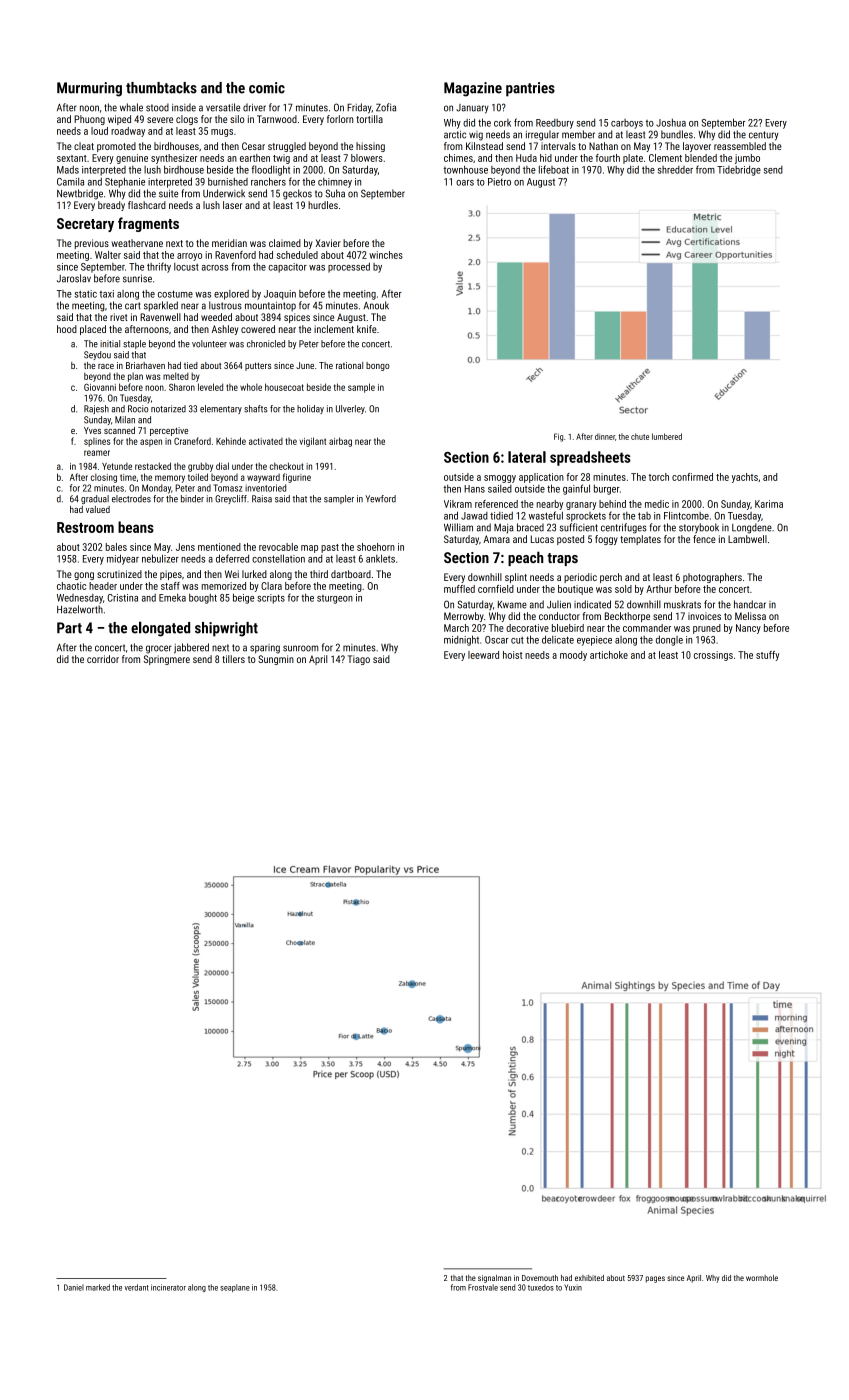 The width and height of the screenshot is (849, 1400). Describe the element at coordinates (483, 1287) in the screenshot. I see `Frostvale` at that location.
